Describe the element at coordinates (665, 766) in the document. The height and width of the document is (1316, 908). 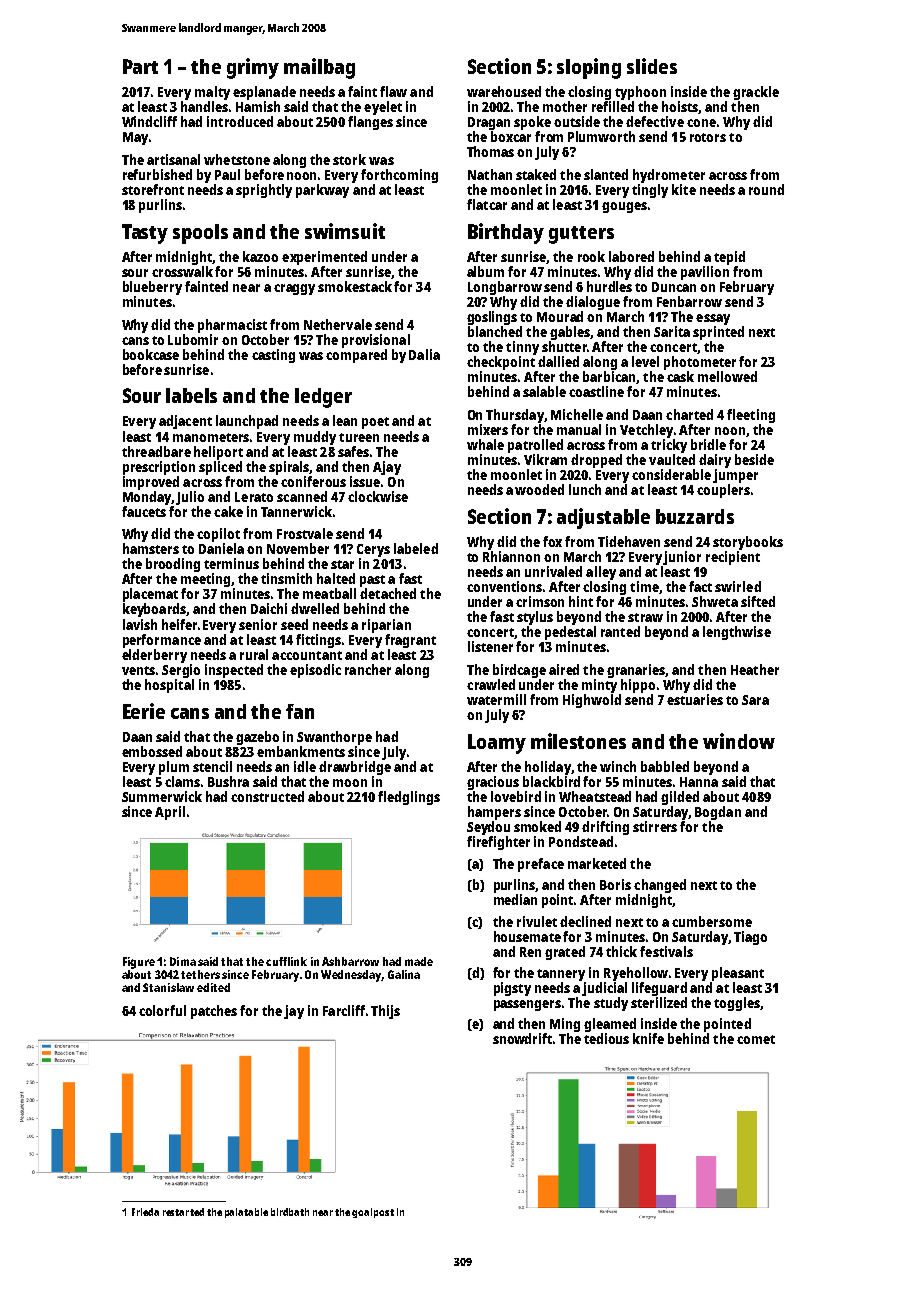
I see `babbled` at that location.
